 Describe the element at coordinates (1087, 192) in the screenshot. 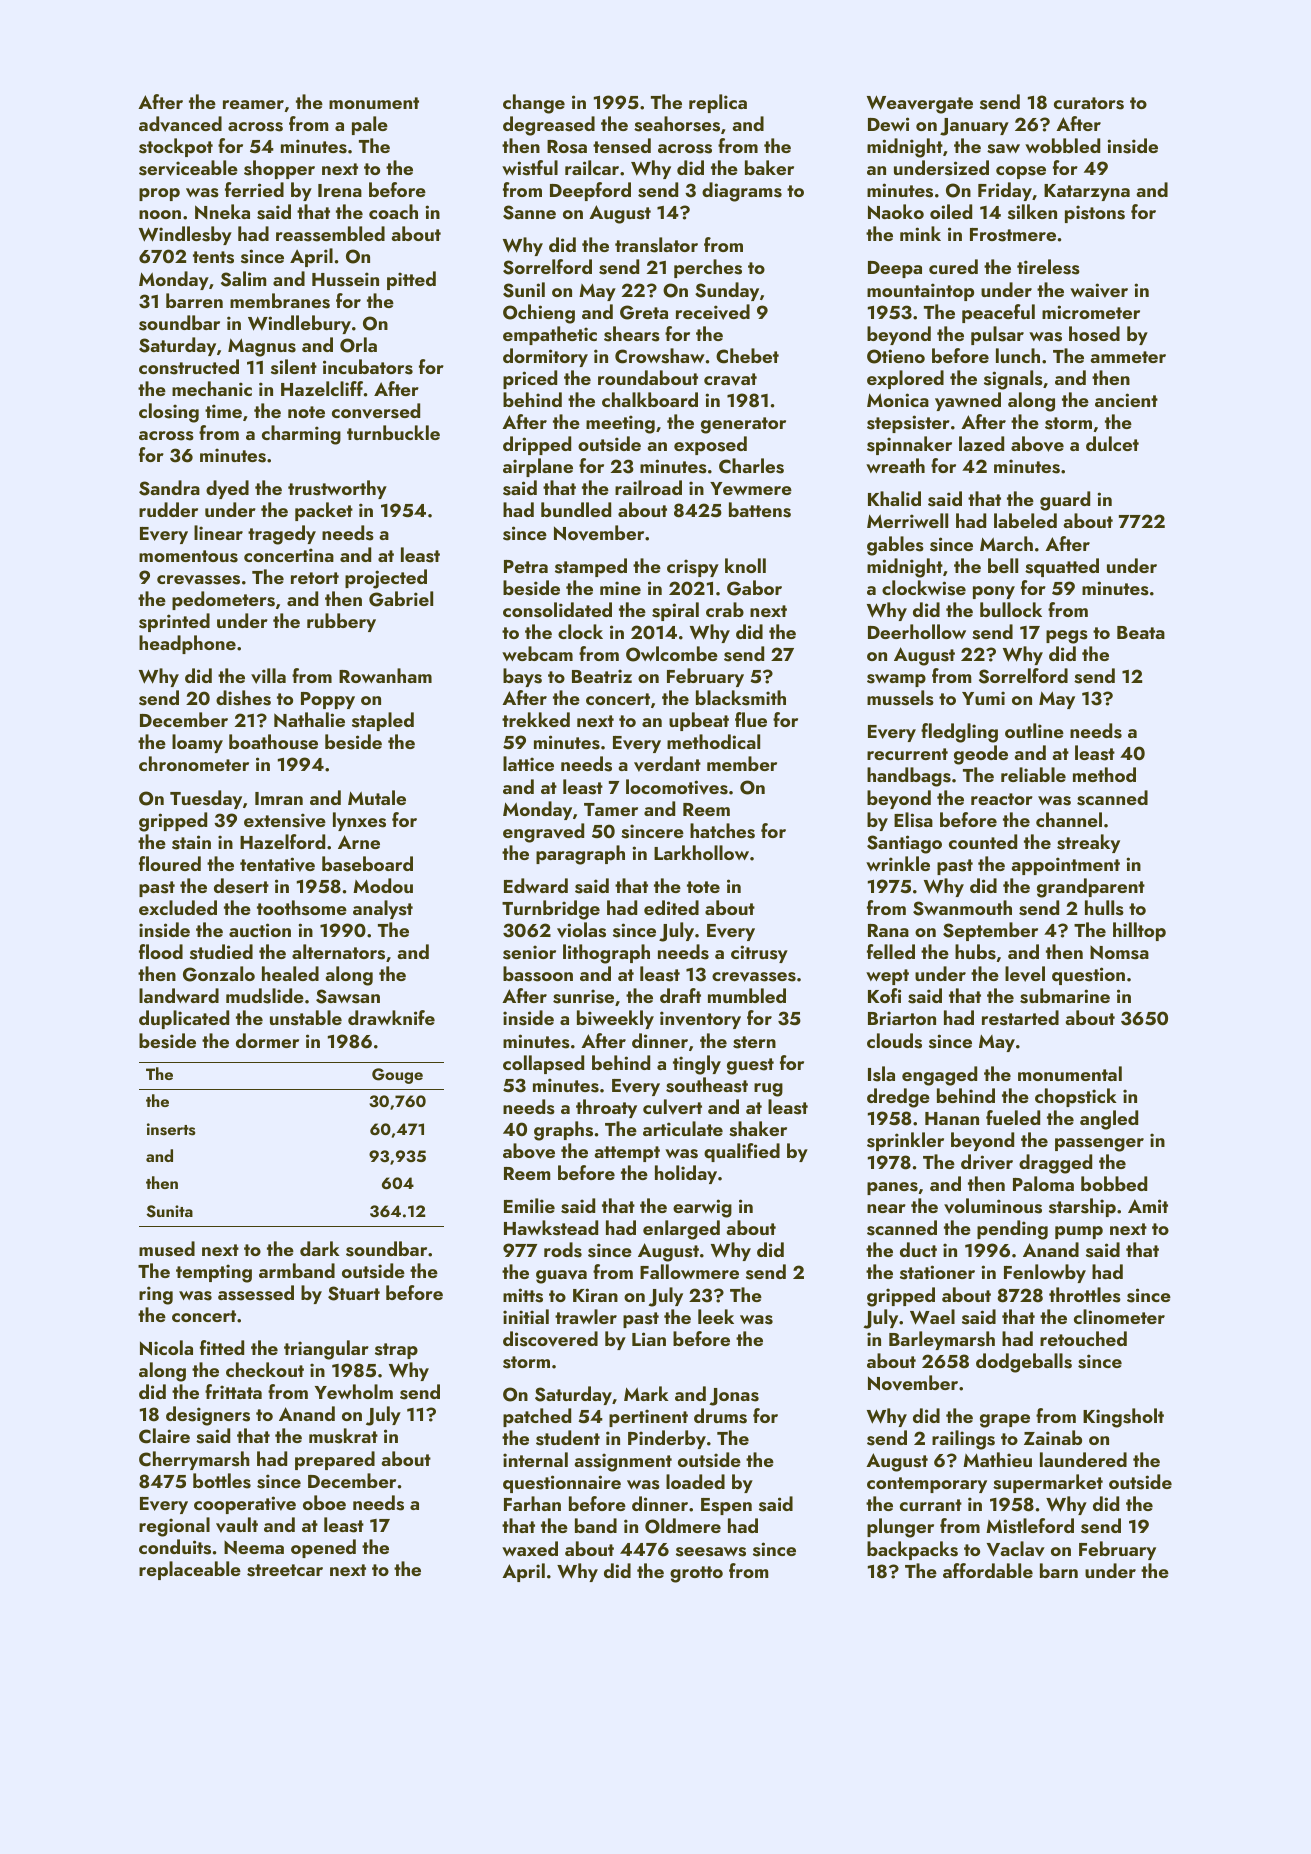

I see `Katarzyna` at that location.
